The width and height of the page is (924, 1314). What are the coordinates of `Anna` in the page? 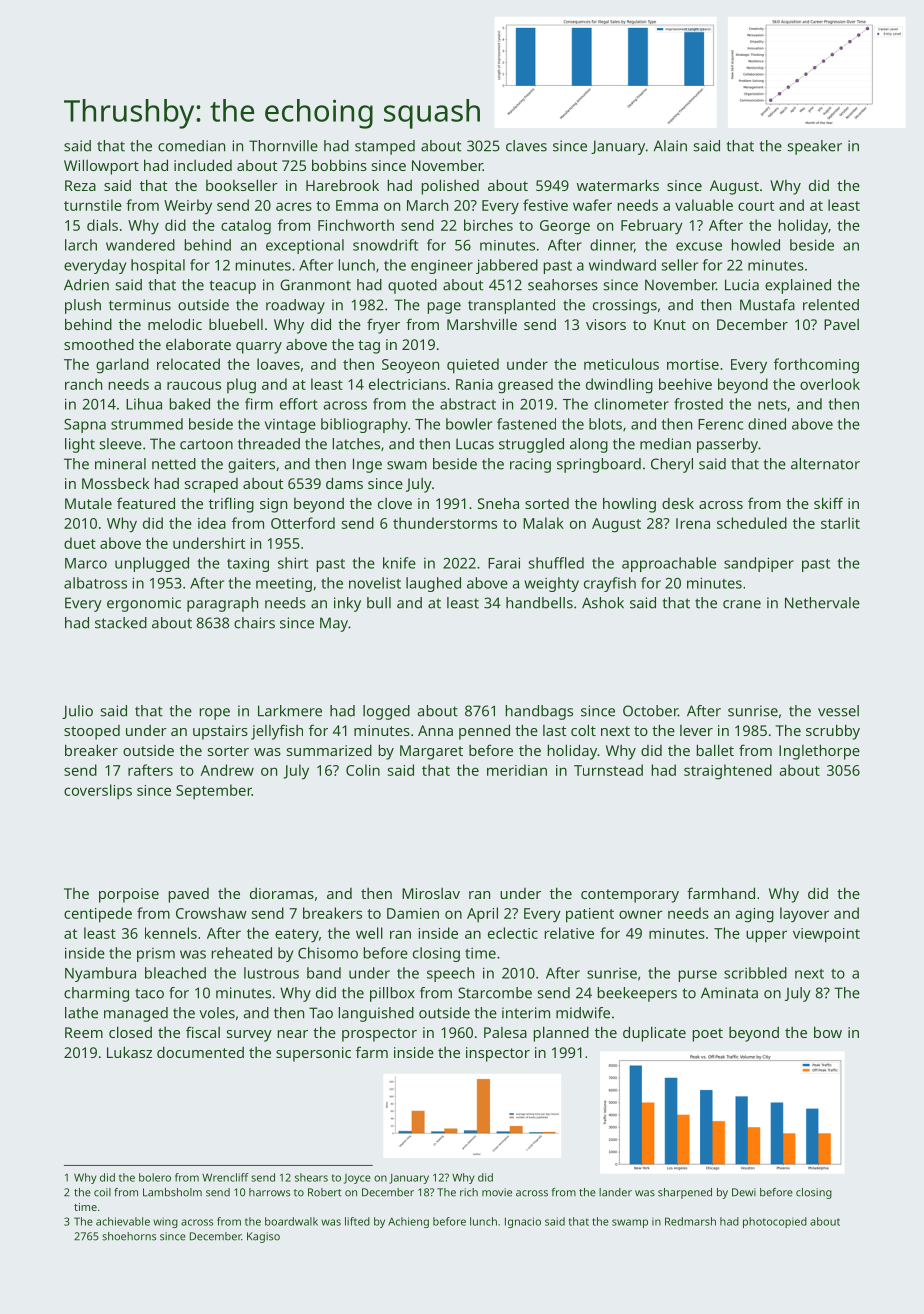 It's located at (435, 730).
